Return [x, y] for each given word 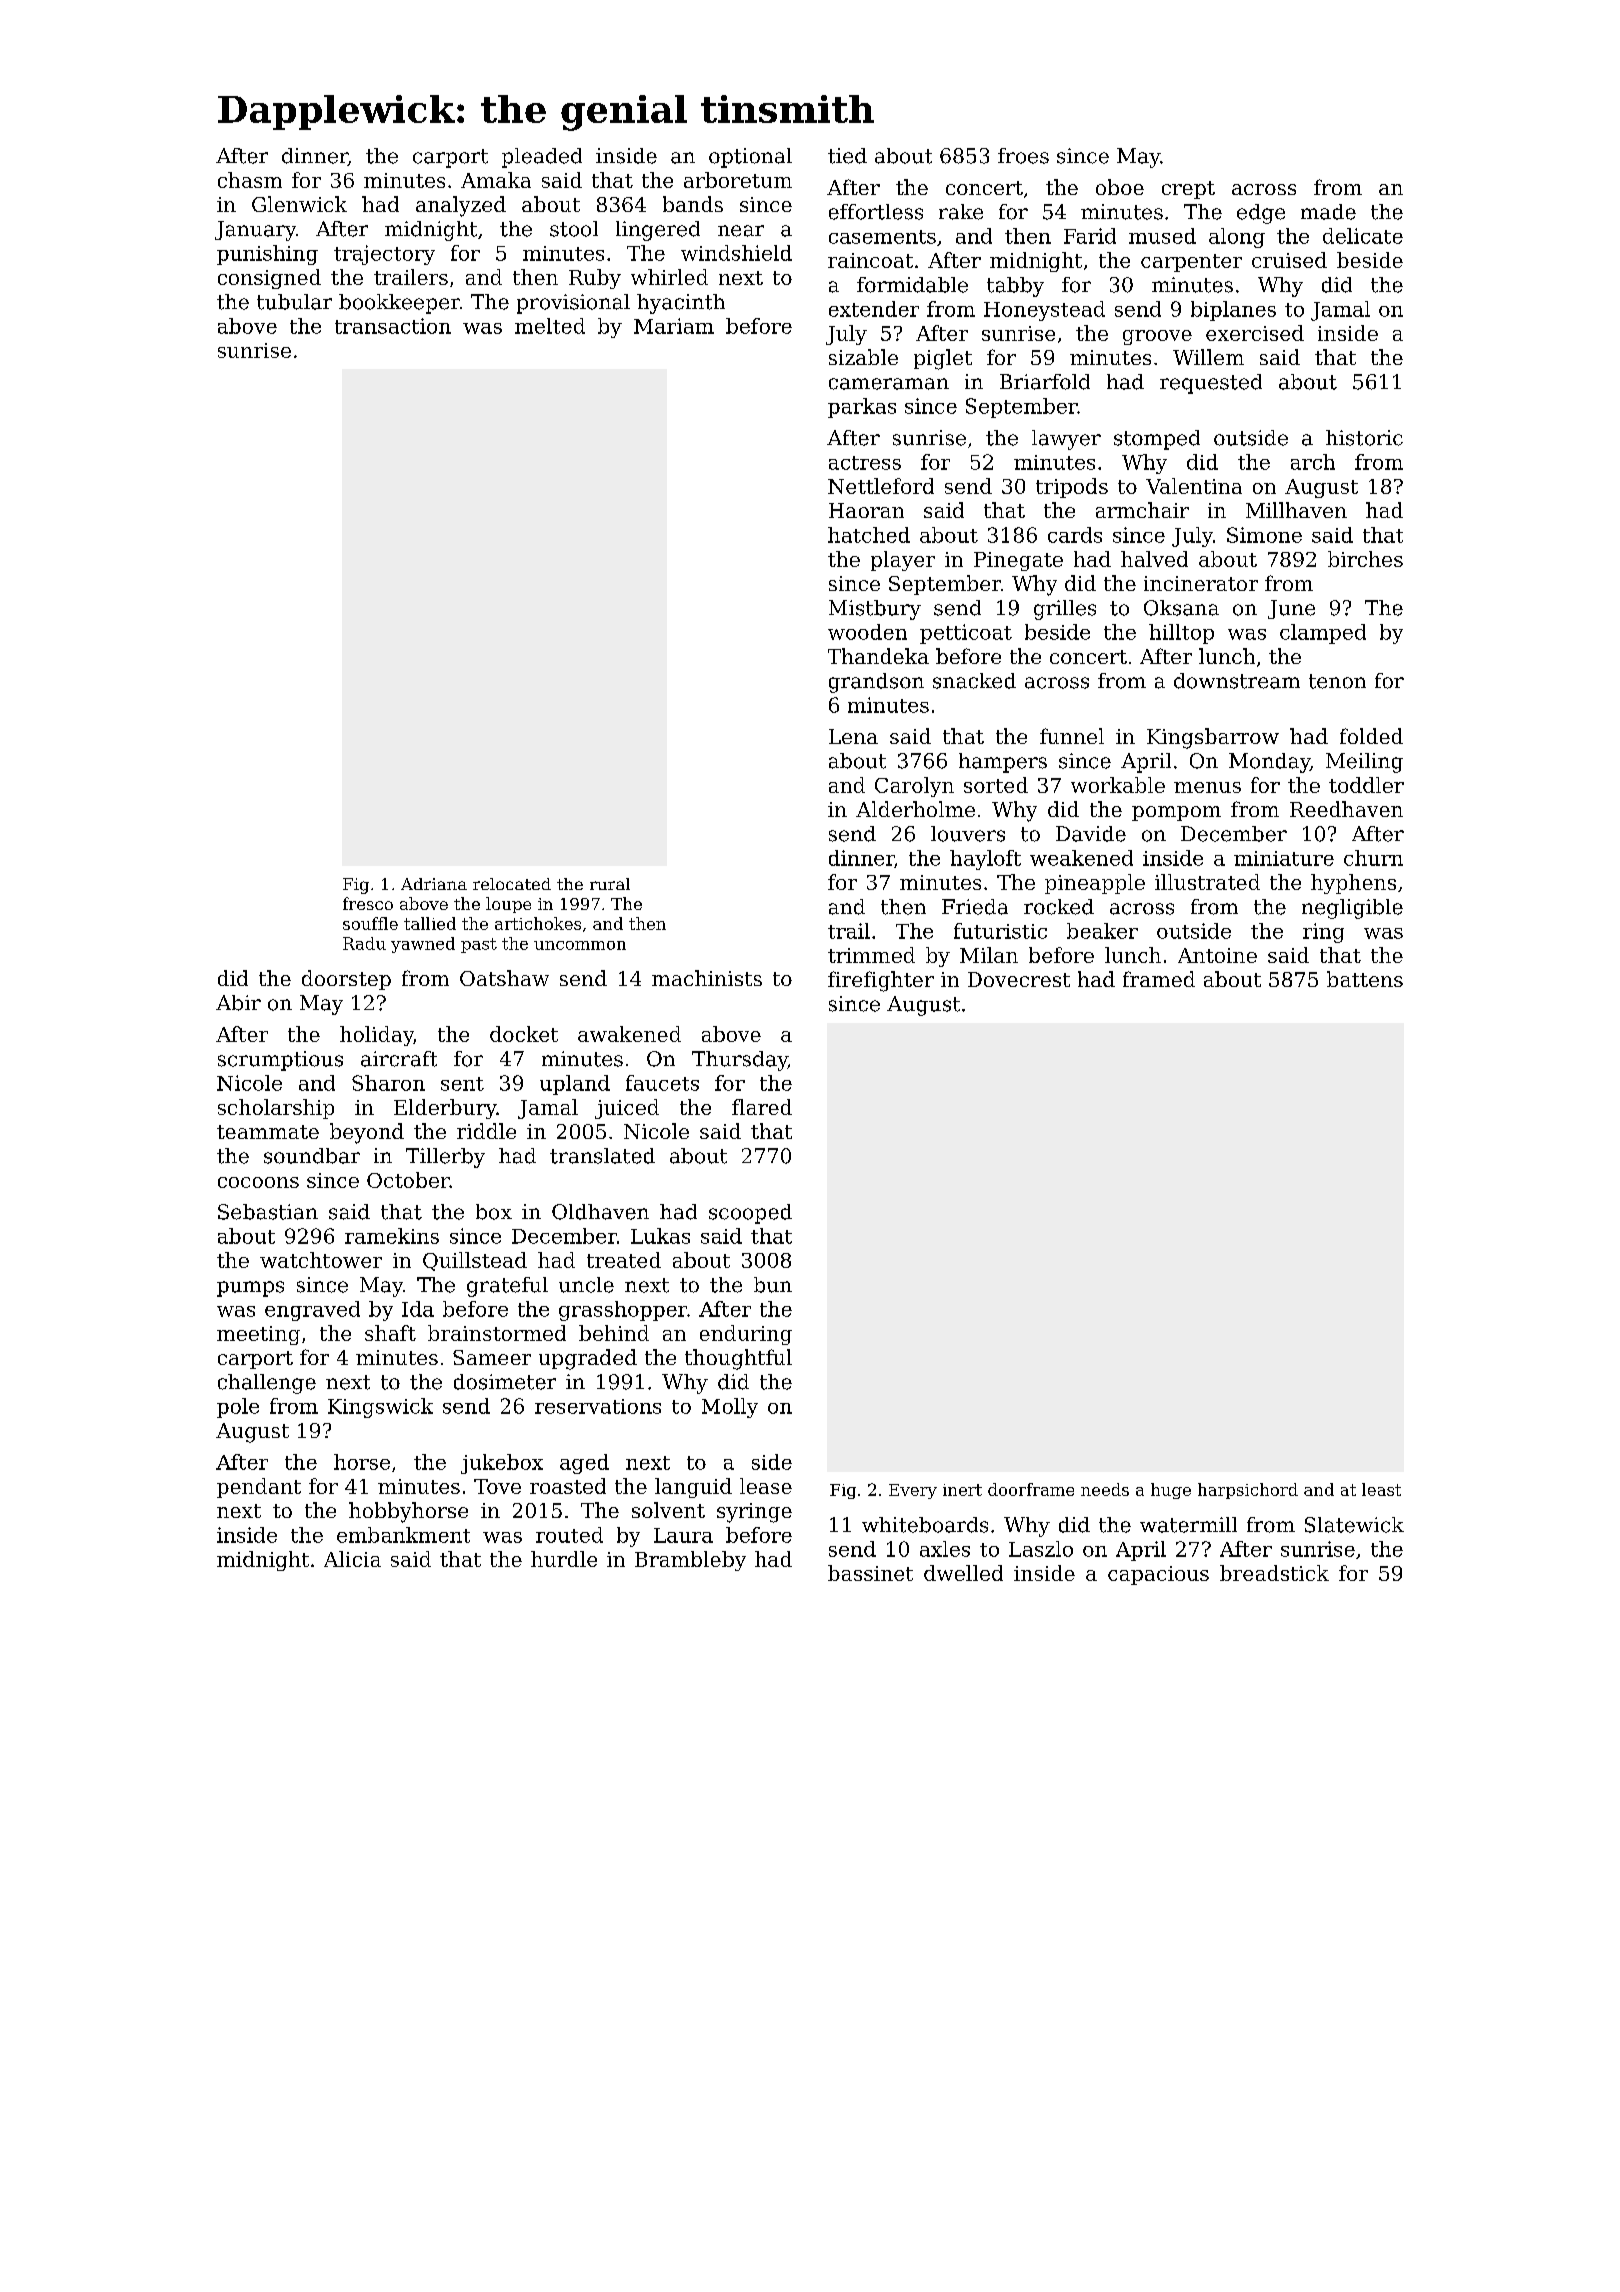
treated [624, 1260]
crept [1188, 190]
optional [750, 158]
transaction [393, 326]
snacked [974, 681]
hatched [869, 535]
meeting [258, 1335]
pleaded [542, 158]
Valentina [1194, 486]
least [1381, 1489]
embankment [403, 1535]
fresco [368, 903]
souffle [370, 923]
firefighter [881, 981]
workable [1118, 785]
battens [1365, 979]
